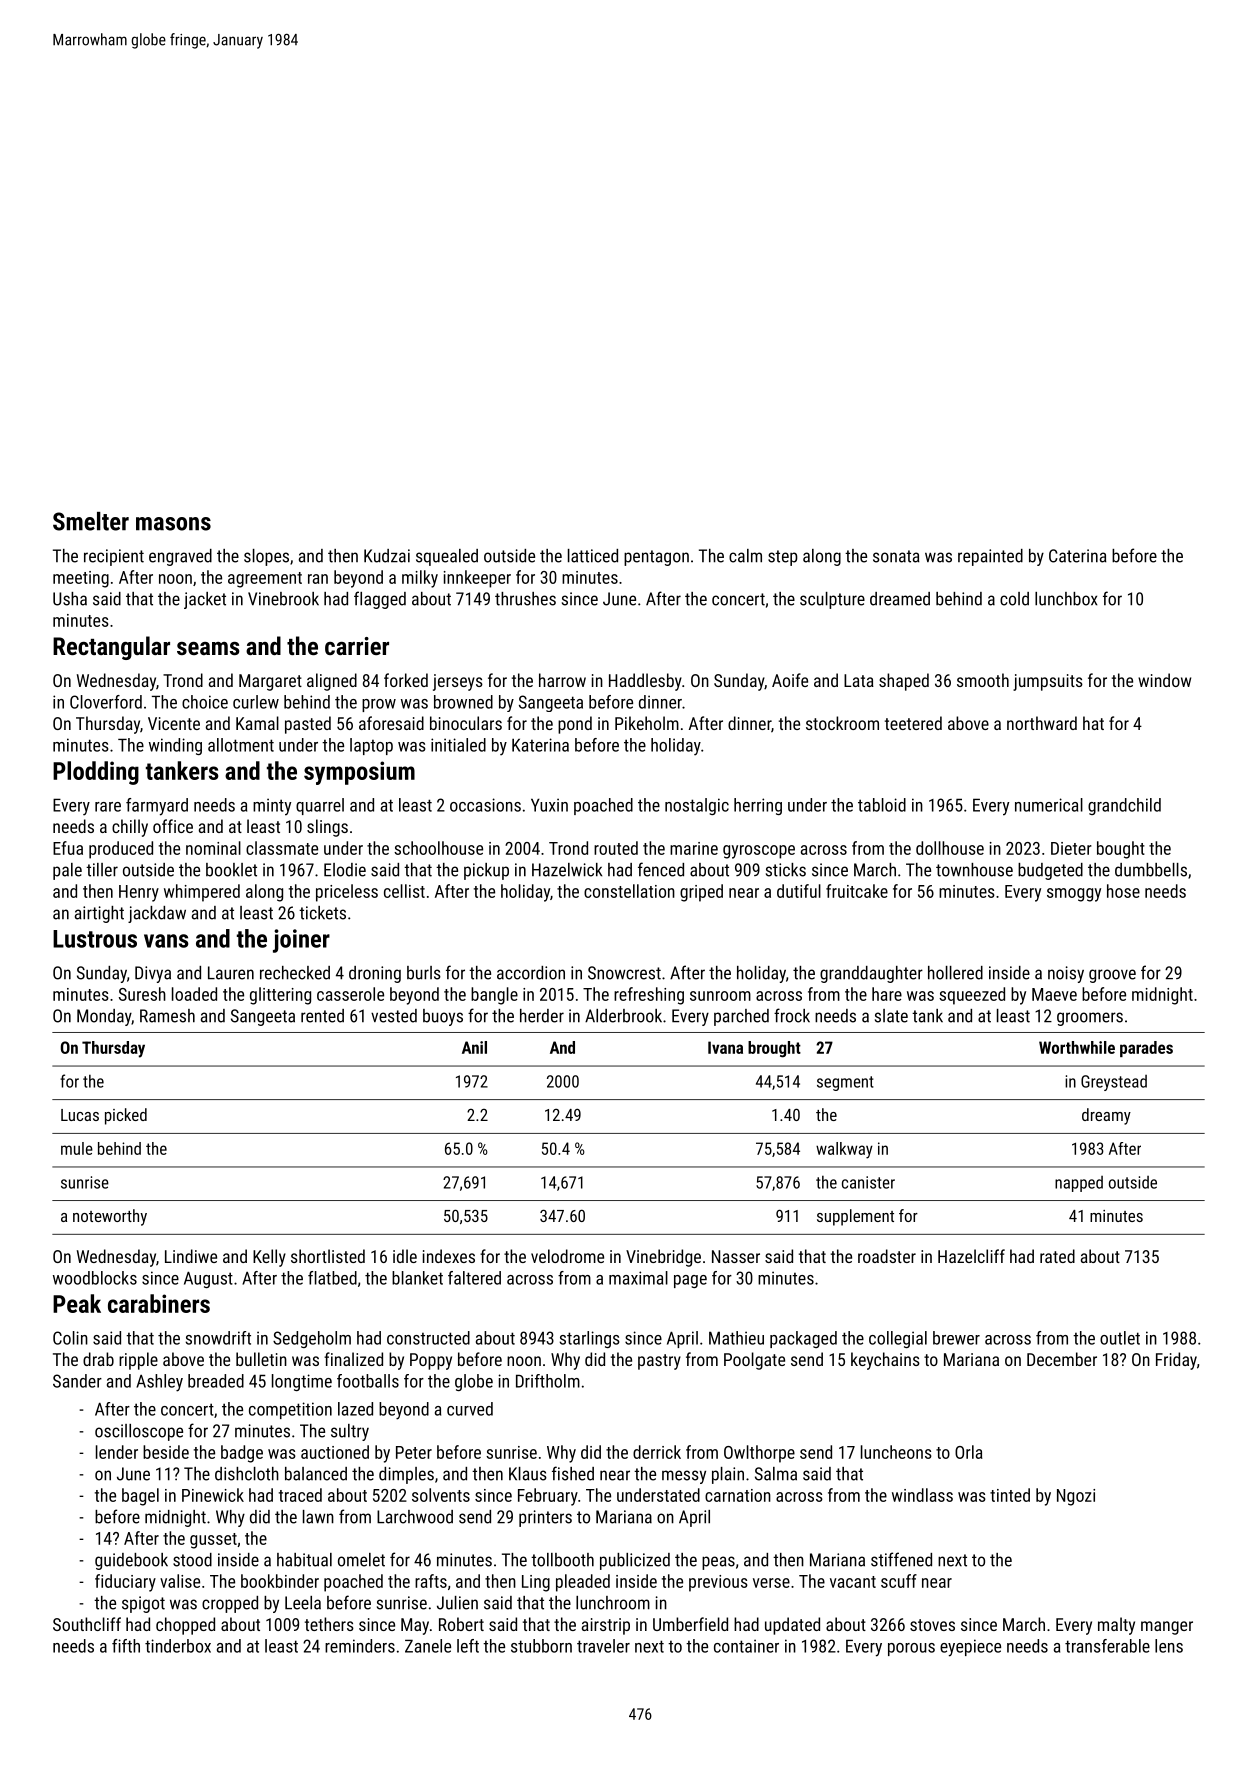  What do you see at coordinates (308, 725) in the image?
I see `pasted` at bounding box center [308, 725].
